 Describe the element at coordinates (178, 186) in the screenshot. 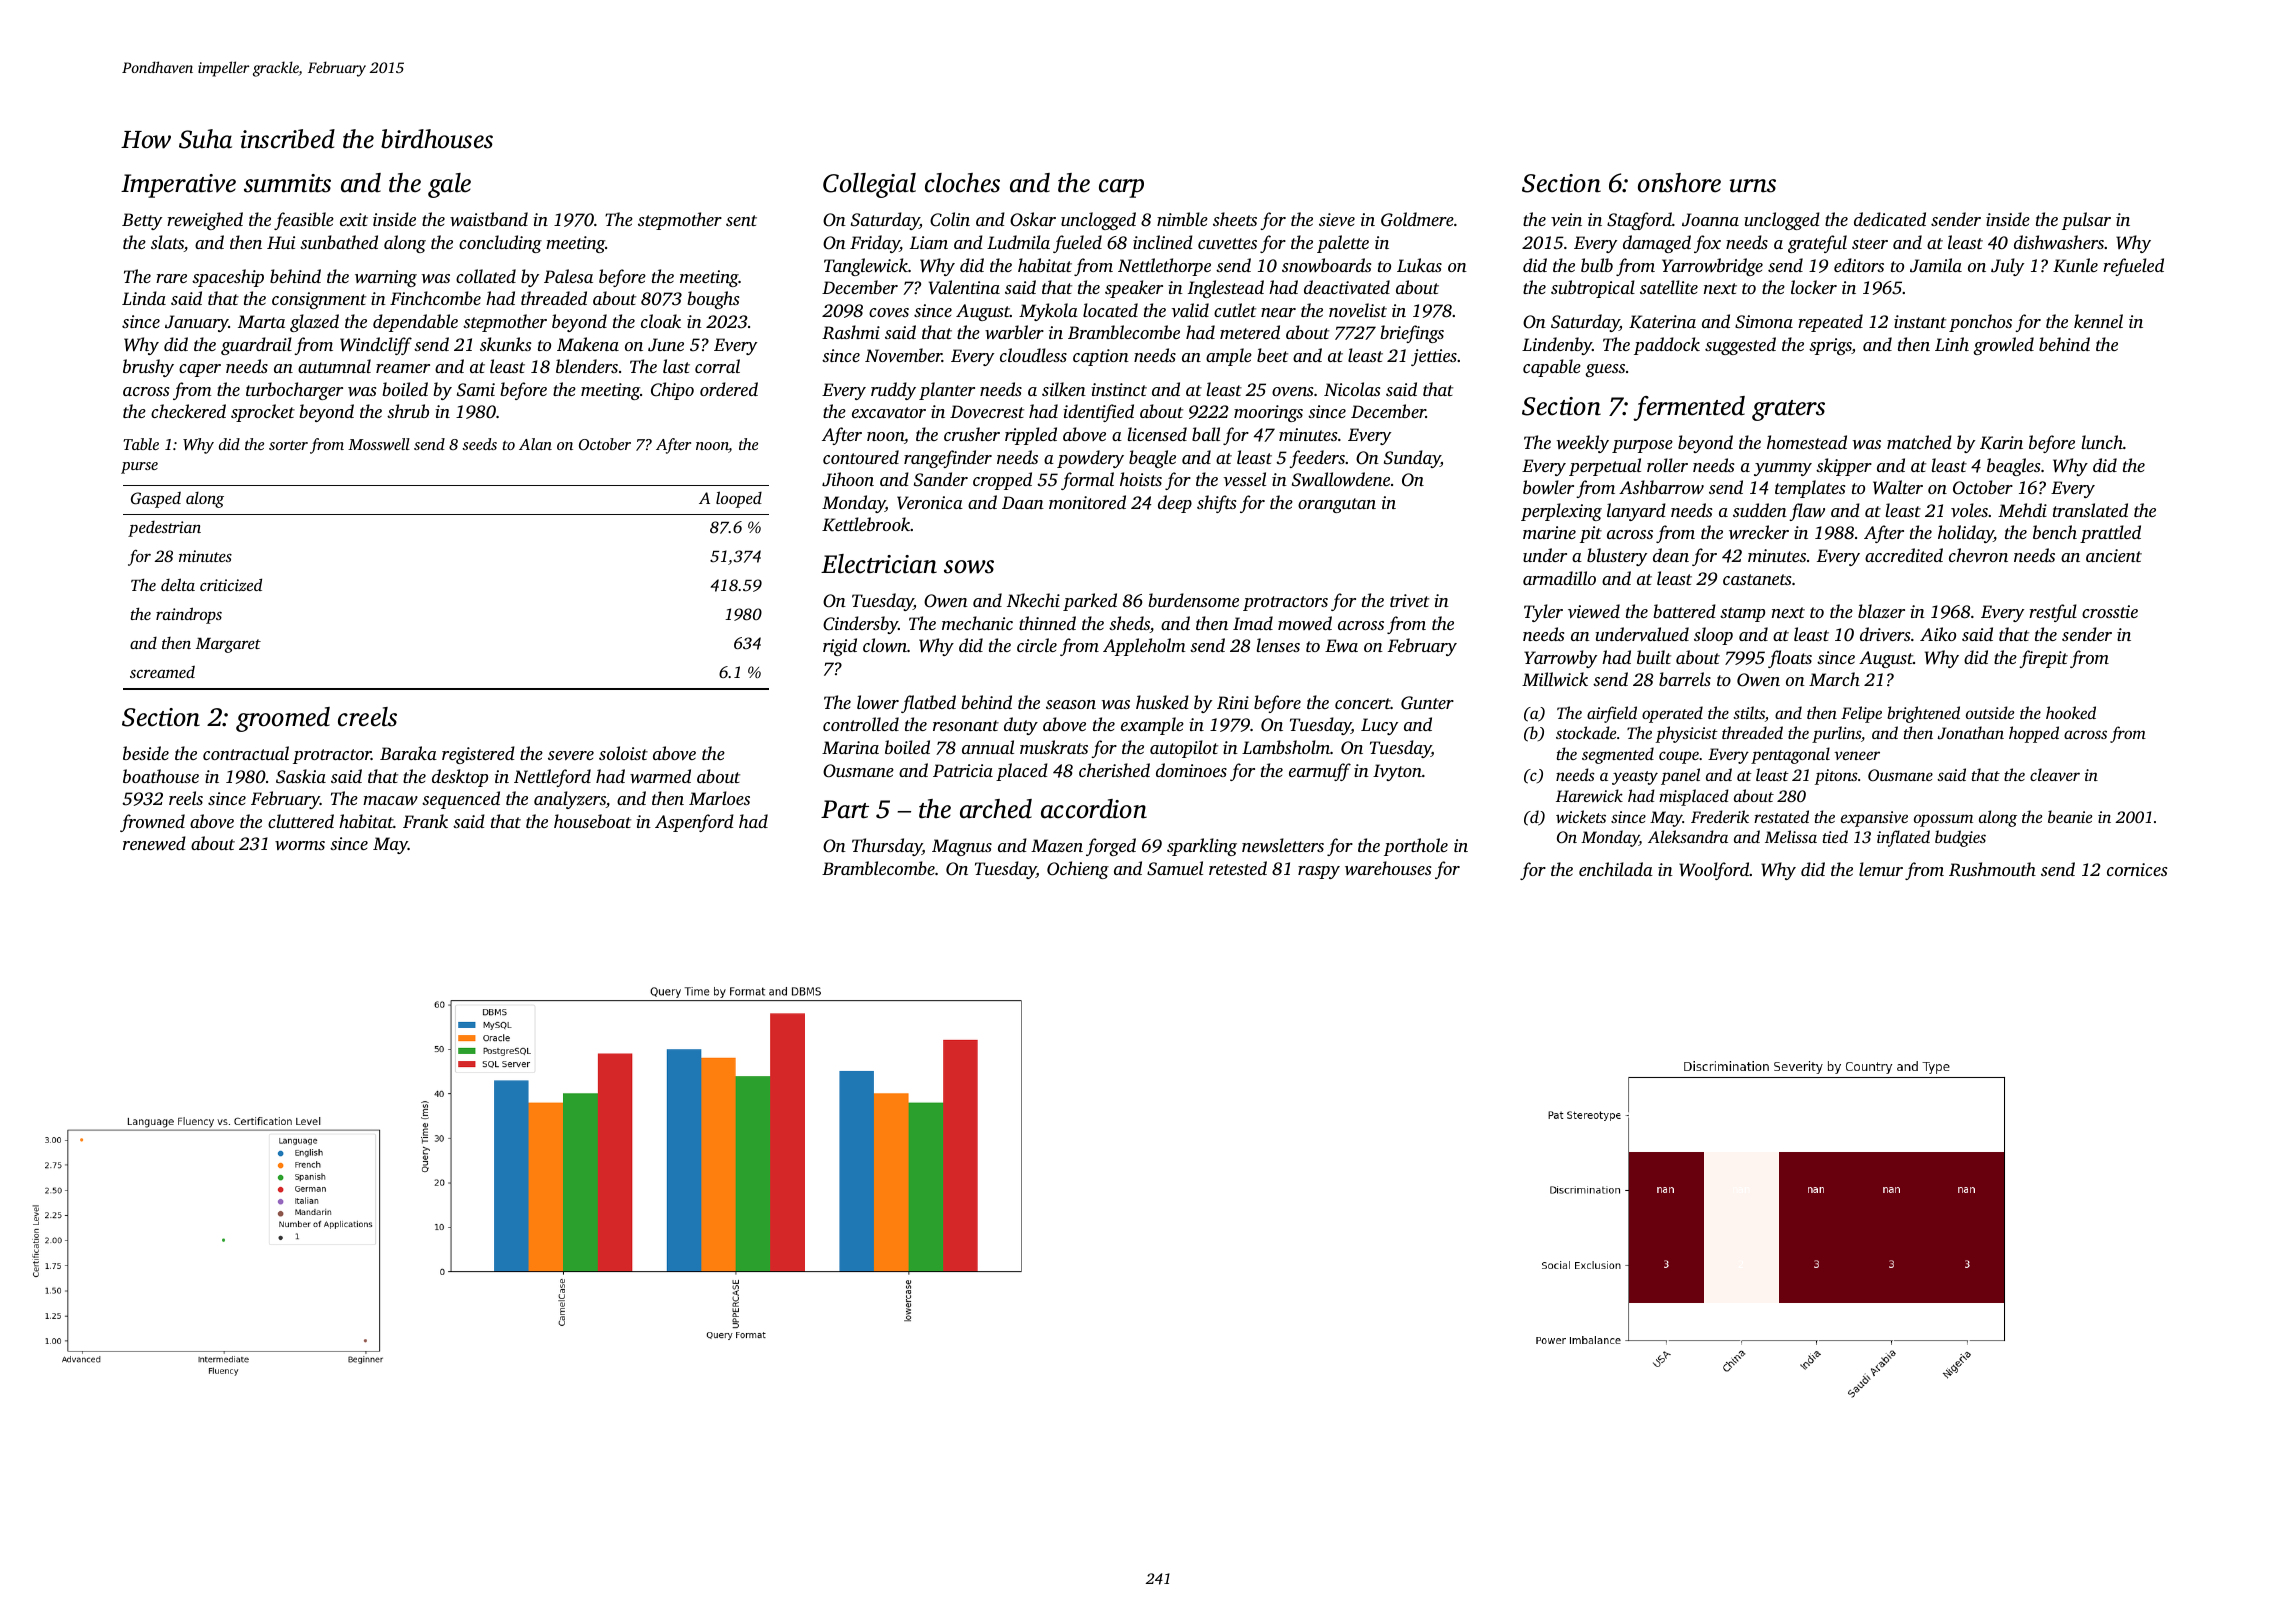

I see `Imperative` at that location.
